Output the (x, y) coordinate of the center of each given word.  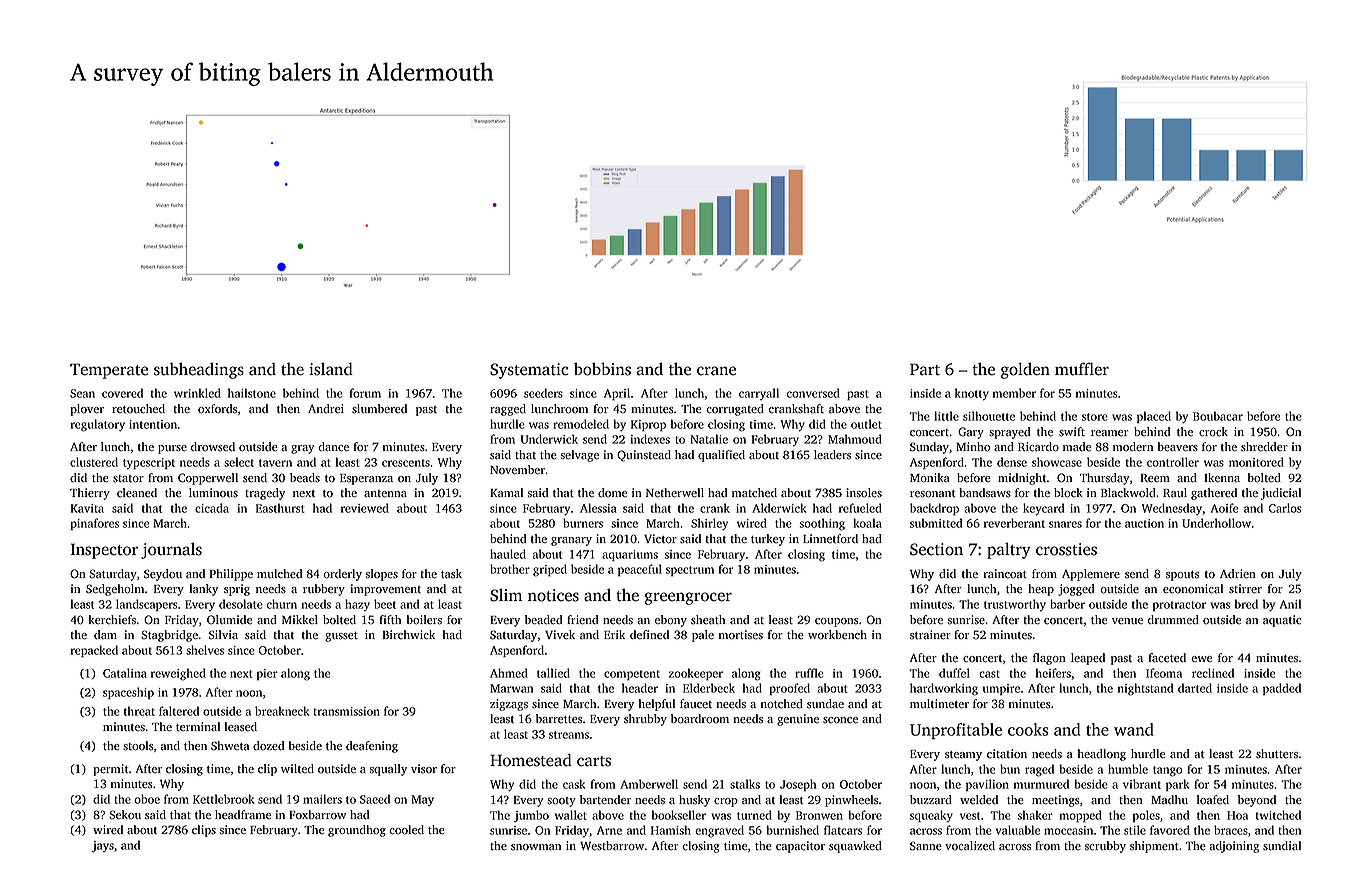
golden (1025, 370)
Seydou (163, 575)
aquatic (1282, 621)
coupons (836, 622)
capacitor (800, 847)
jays (103, 847)
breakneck (282, 711)
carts (594, 761)
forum (365, 393)
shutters (1277, 754)
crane (716, 371)
